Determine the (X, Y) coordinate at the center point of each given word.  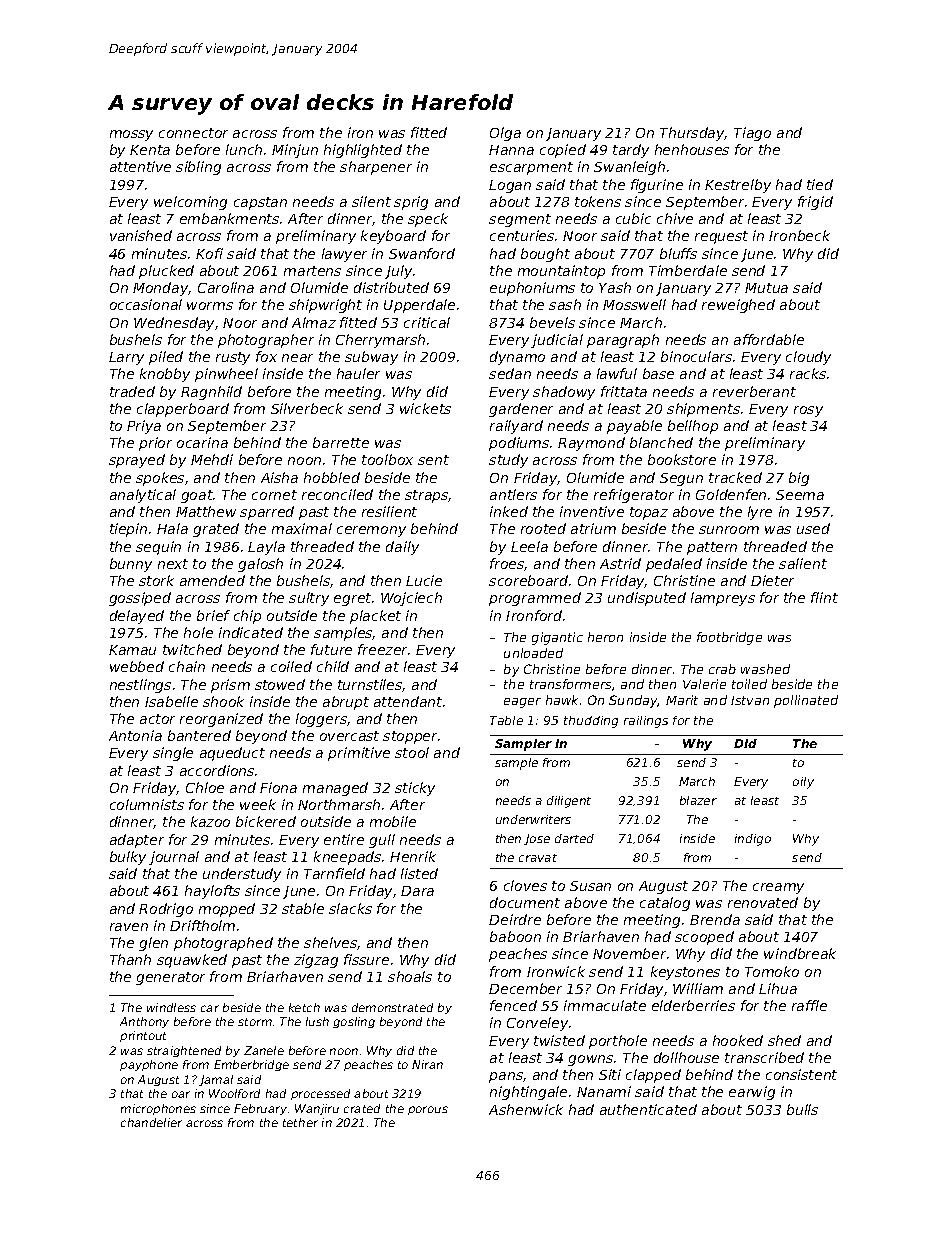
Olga (505, 134)
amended (212, 580)
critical (427, 322)
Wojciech (411, 599)
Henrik (413, 856)
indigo (753, 840)
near (297, 358)
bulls (802, 1109)
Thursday (692, 134)
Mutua (766, 288)
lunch (244, 149)
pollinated (806, 701)
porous (428, 1110)
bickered (266, 821)
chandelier (151, 1122)
